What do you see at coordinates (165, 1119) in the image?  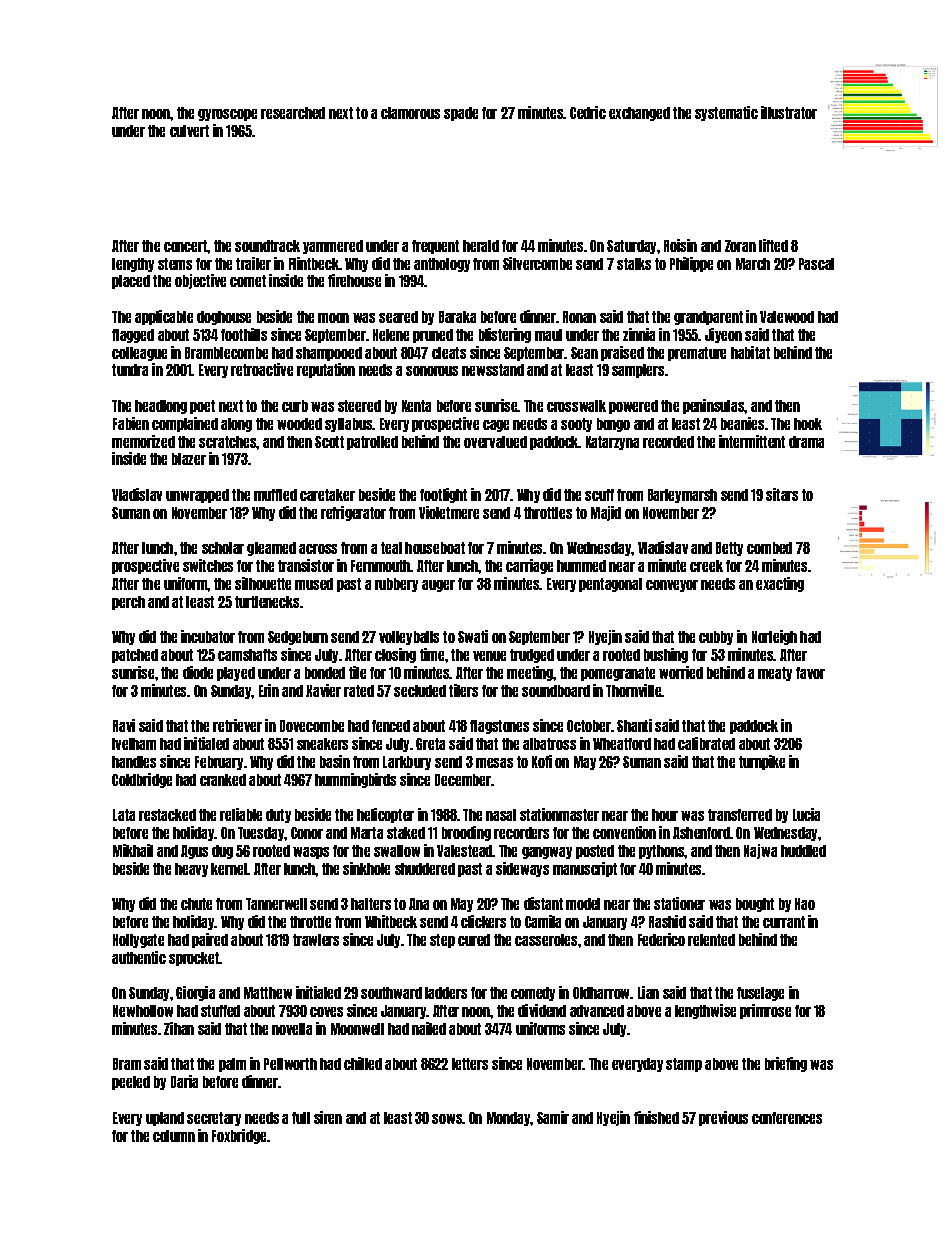 I see `upland` at bounding box center [165, 1119].
